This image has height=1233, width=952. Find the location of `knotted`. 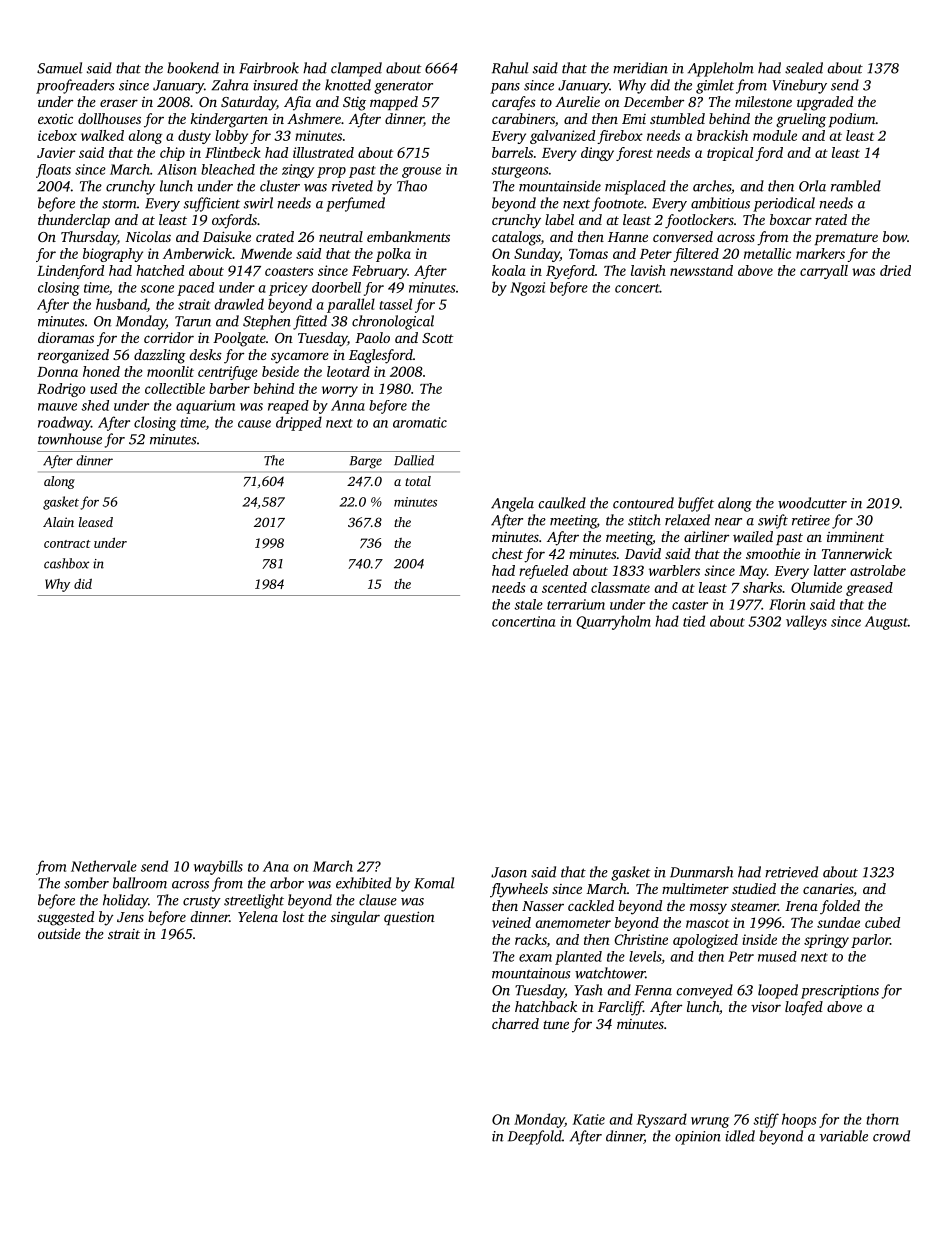

knotted is located at coordinates (348, 85).
